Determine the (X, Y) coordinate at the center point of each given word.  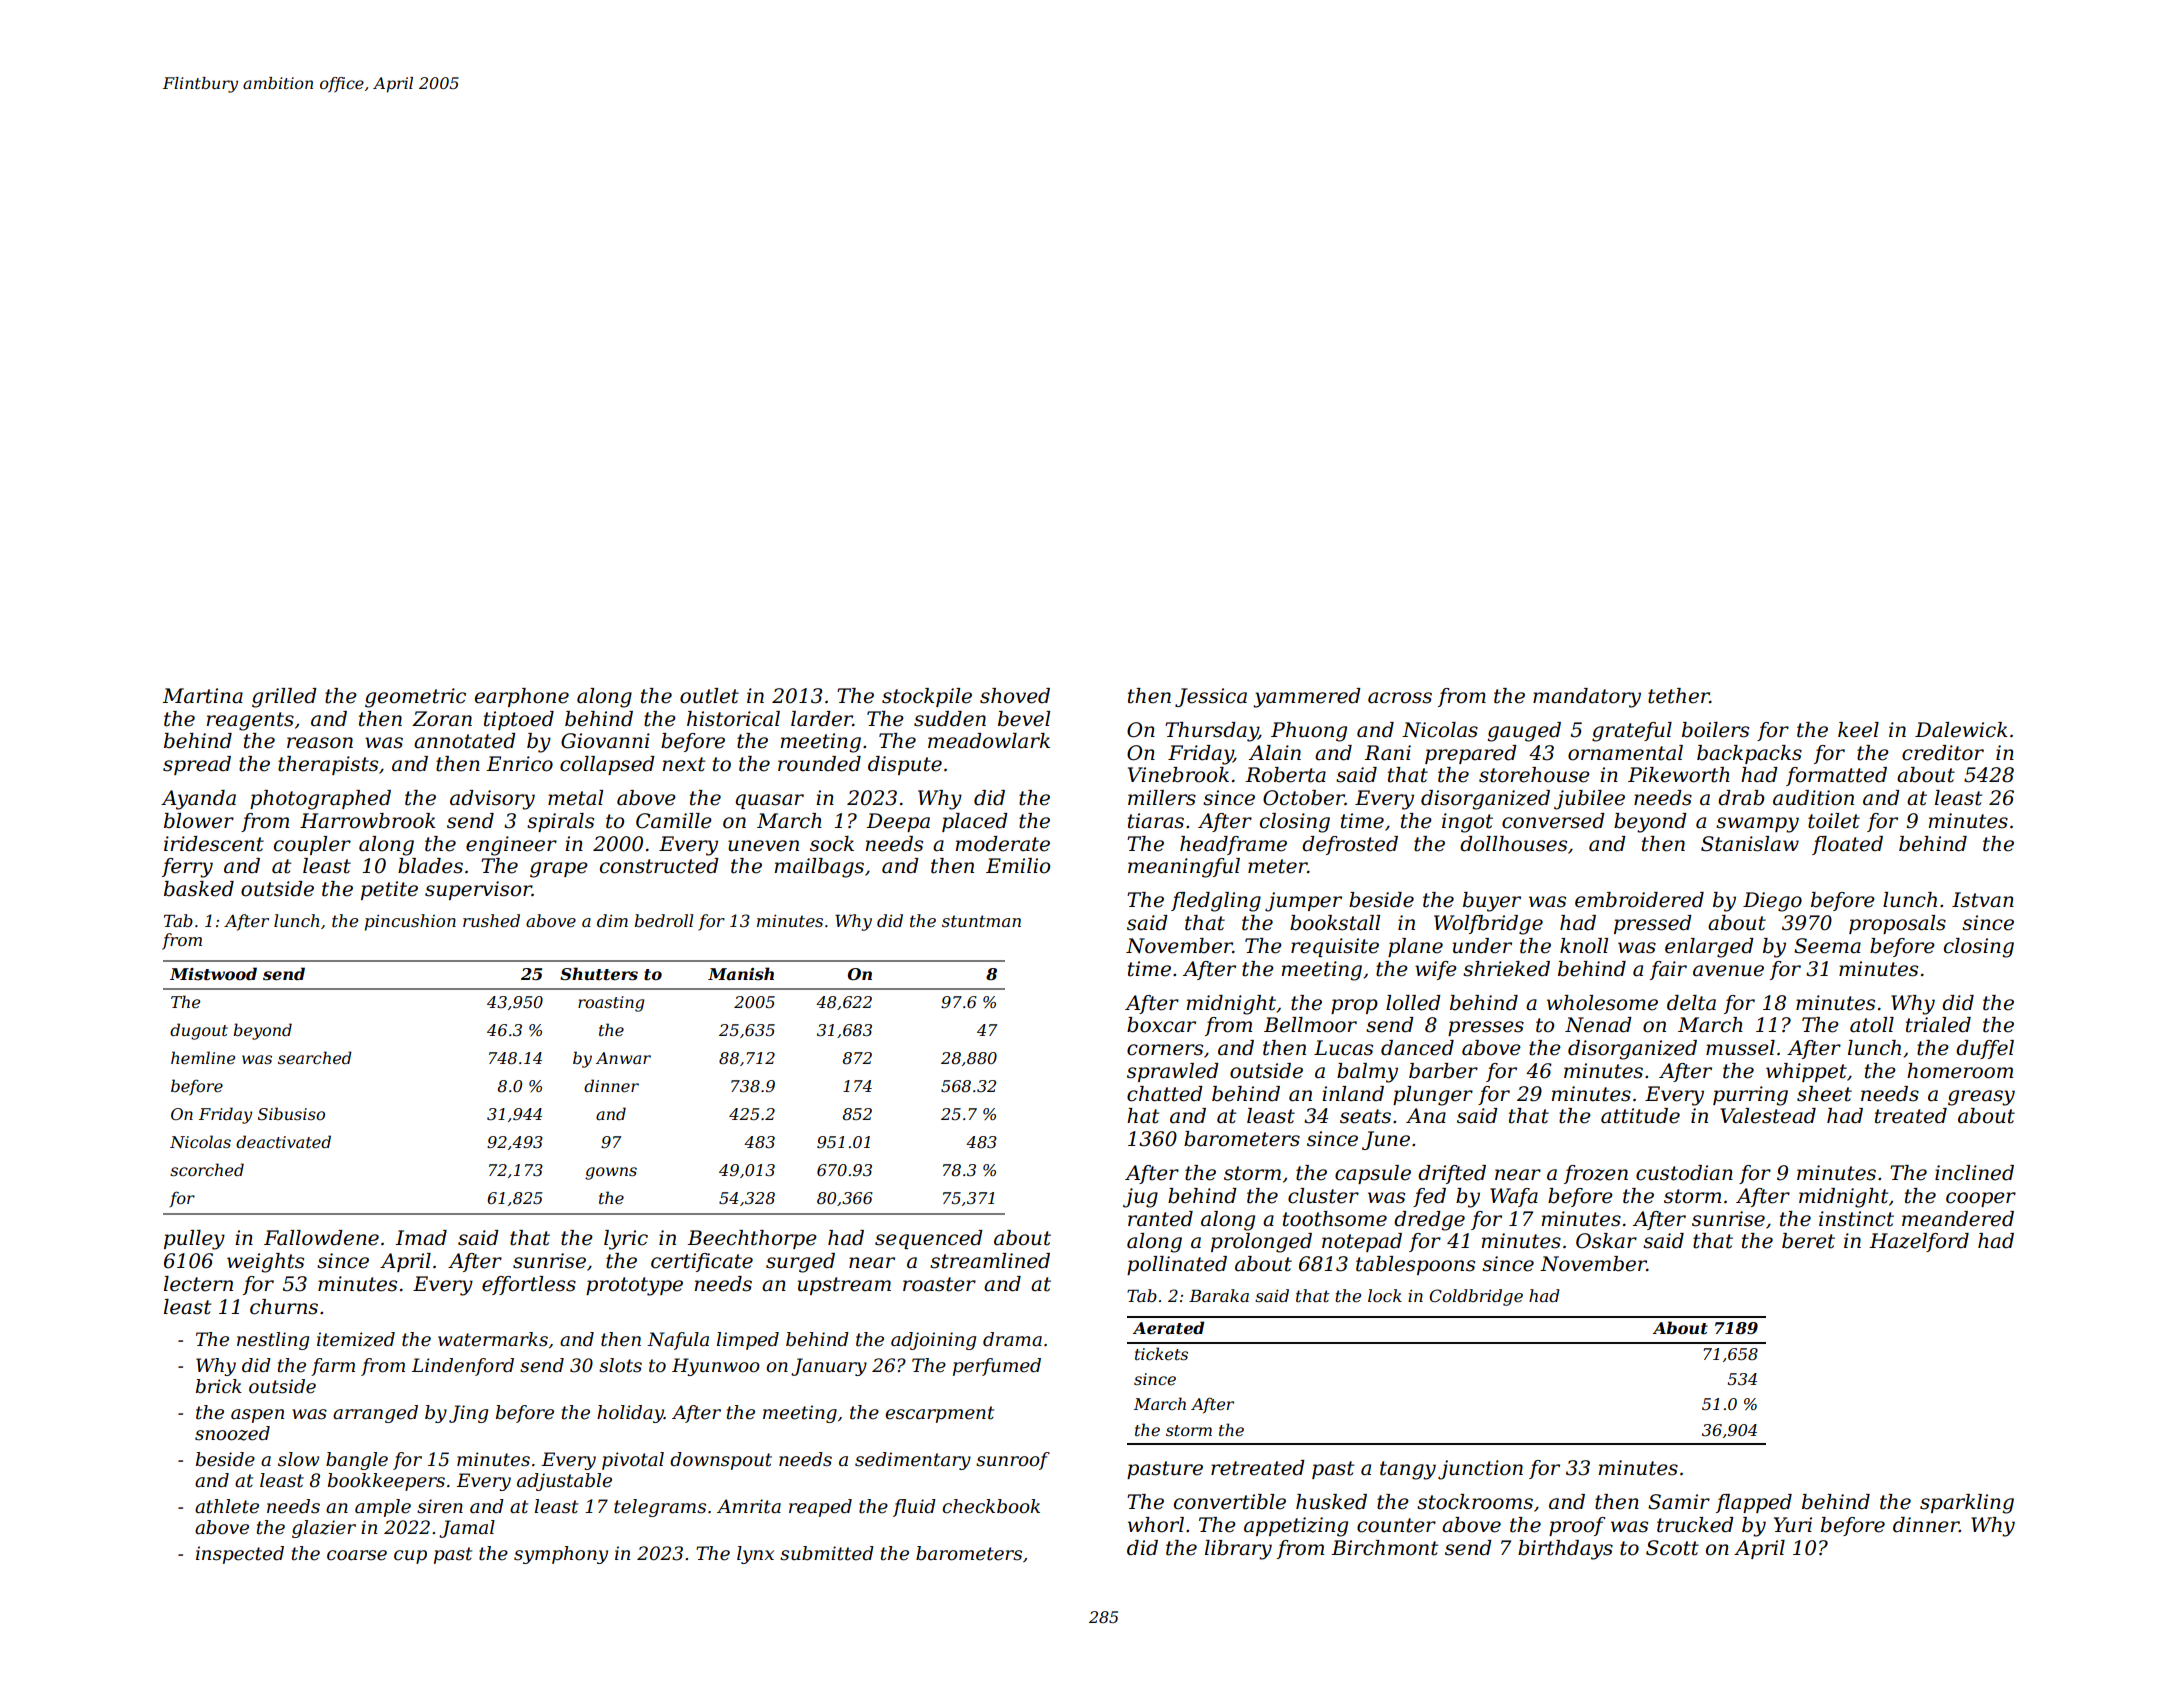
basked (199, 889)
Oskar (1606, 1241)
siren (440, 1506)
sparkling (1967, 1504)
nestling (273, 1341)
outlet (709, 696)
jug (1140, 1198)
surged (800, 1263)
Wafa (1514, 1197)
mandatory (1587, 698)
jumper (1303, 902)
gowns (611, 1173)
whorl (1156, 1525)
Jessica (1211, 697)
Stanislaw (1750, 844)
